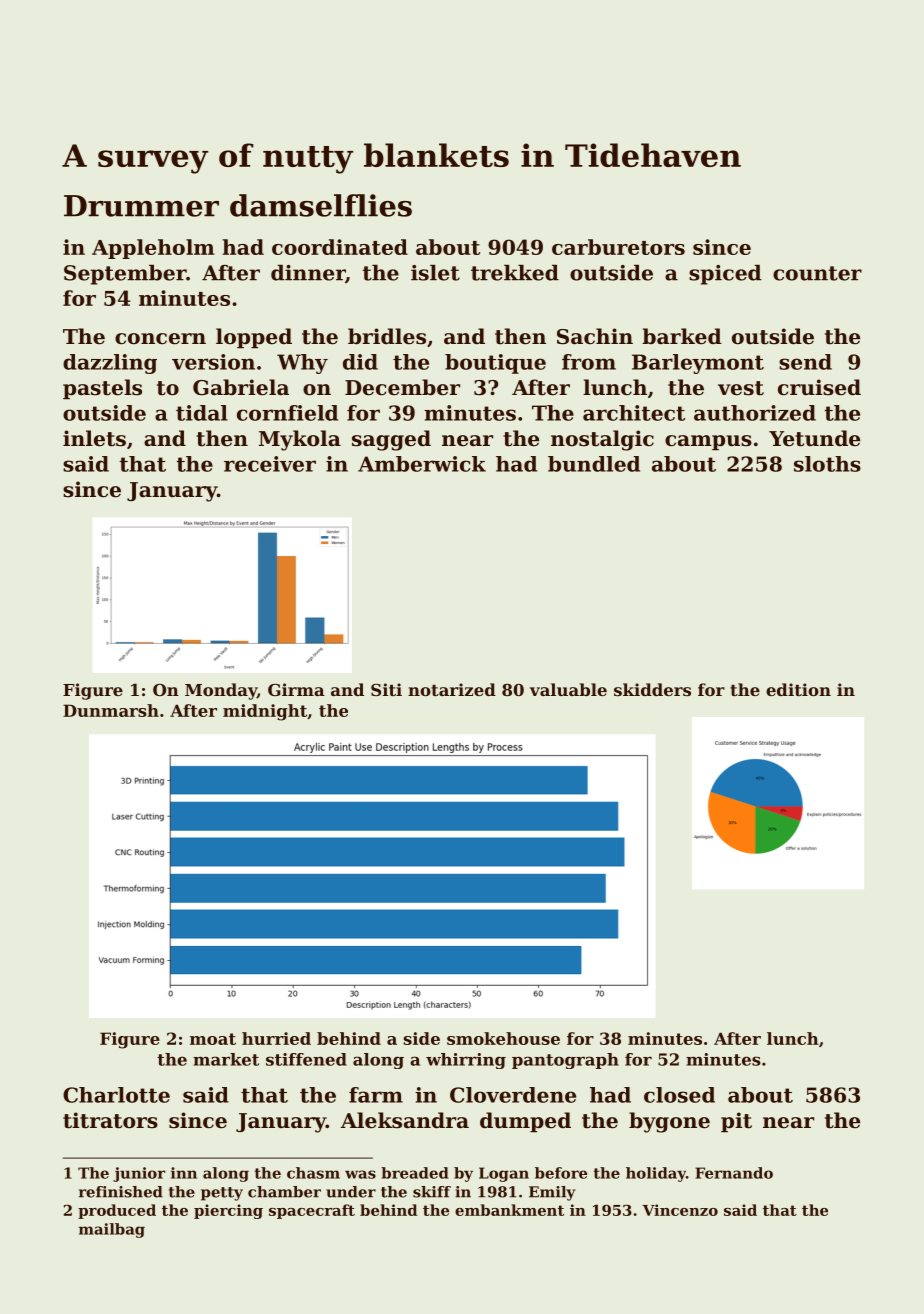 Image resolution: width=924 pixels, height=1314 pixels. What do you see at coordinates (254, 338) in the page?
I see `lopped` at bounding box center [254, 338].
